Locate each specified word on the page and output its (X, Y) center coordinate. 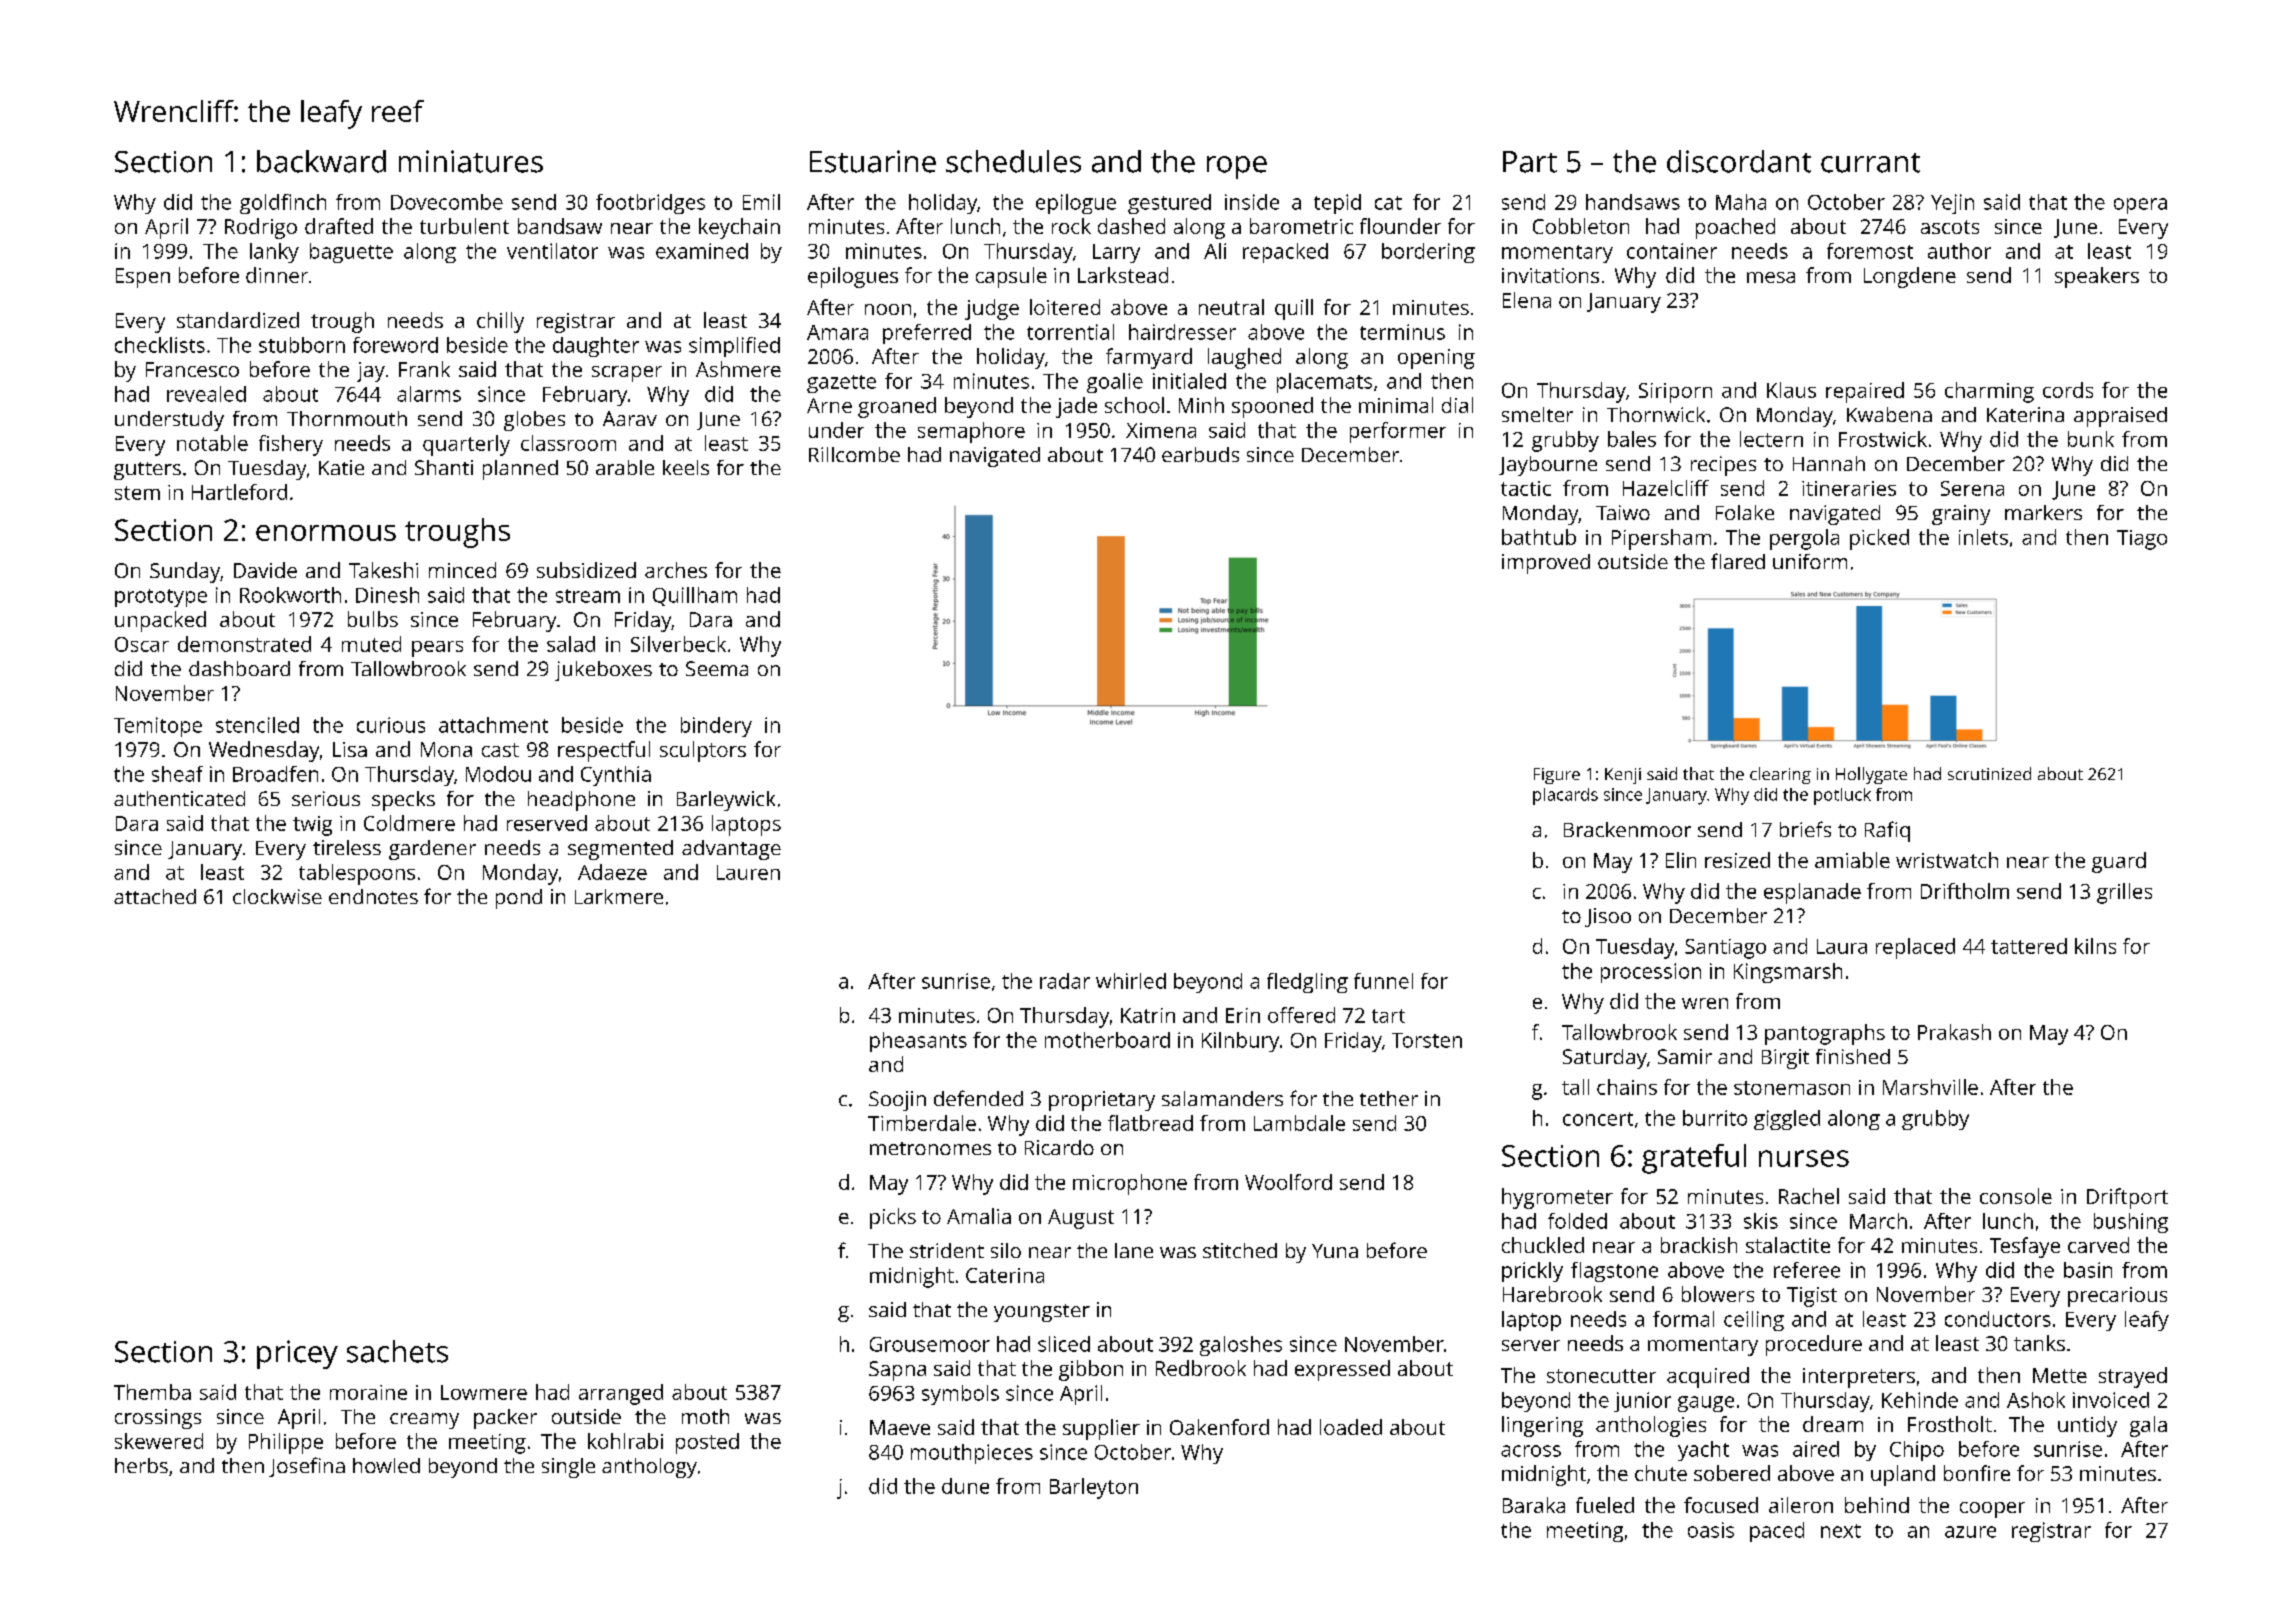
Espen (143, 278)
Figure (1557, 776)
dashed (1131, 226)
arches (676, 570)
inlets (1983, 537)
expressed (1342, 1370)
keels (686, 467)
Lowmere (484, 1392)
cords (2068, 390)
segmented (620, 850)
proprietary (1102, 1101)
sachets (397, 1351)
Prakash (1954, 1032)
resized (1737, 860)
